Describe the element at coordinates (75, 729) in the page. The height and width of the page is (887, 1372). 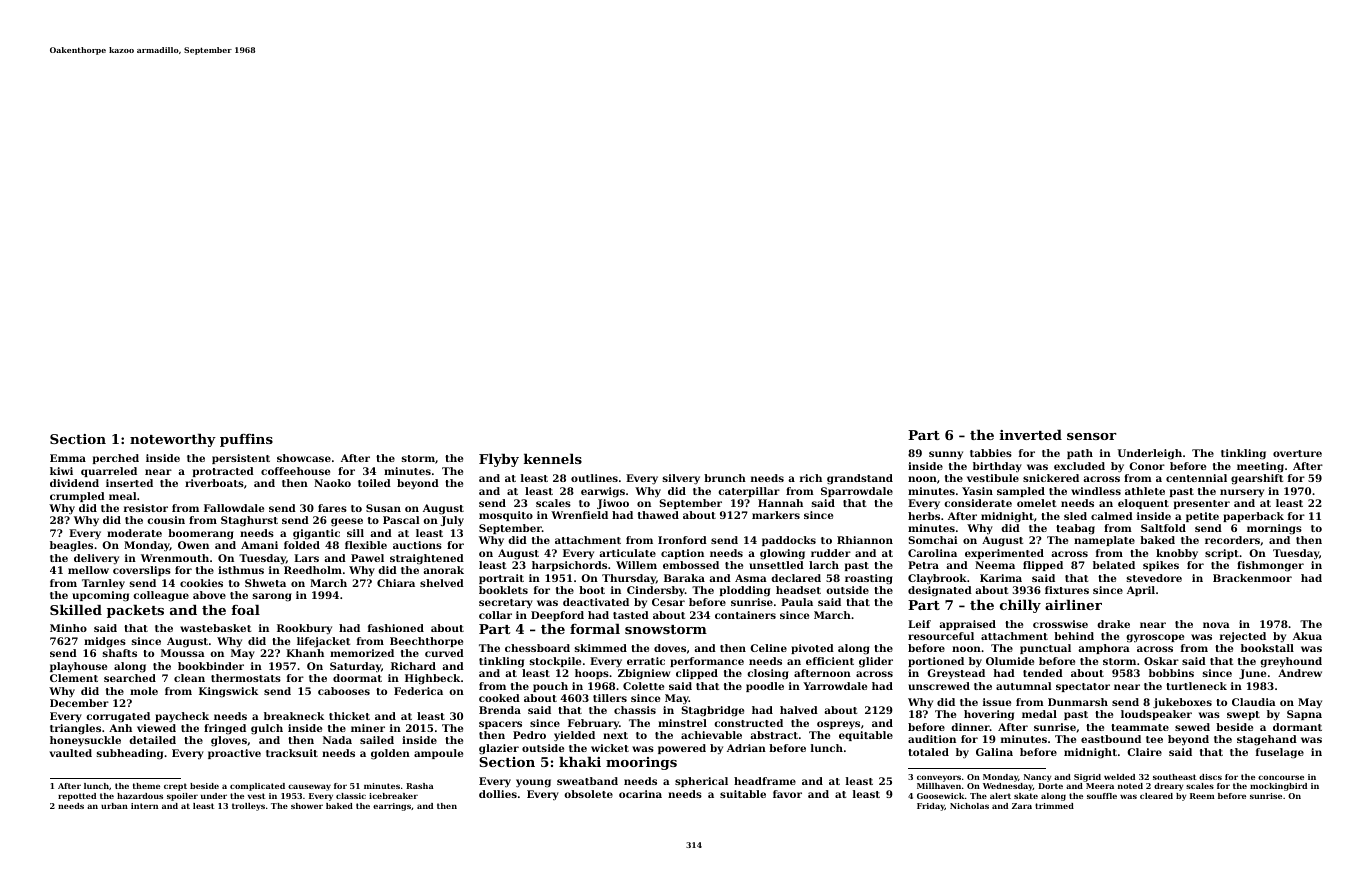
I see `triangles` at that location.
